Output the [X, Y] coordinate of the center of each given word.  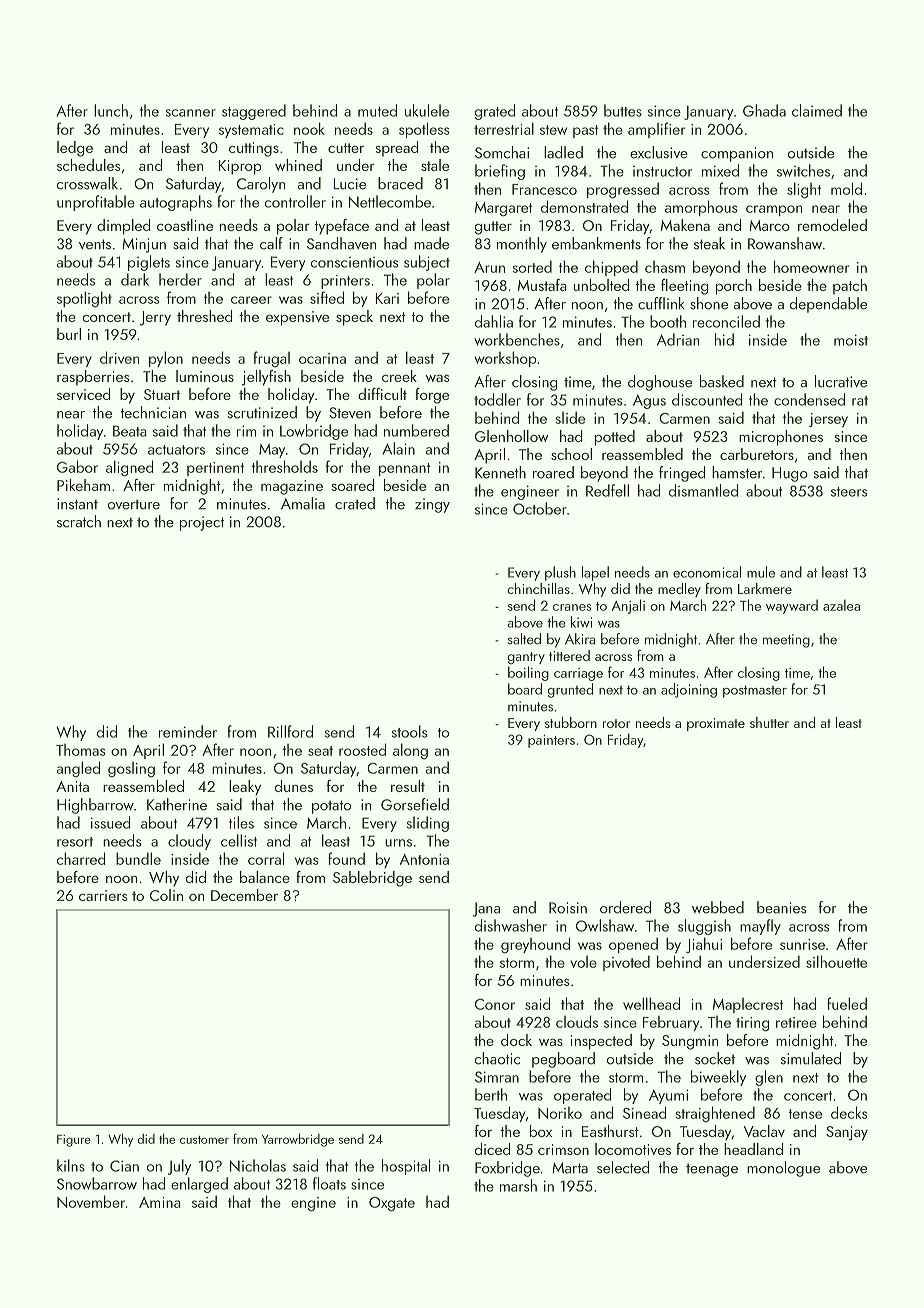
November [91, 1201]
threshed [205, 316]
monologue [783, 1169]
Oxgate [392, 1204]
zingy [432, 505]
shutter [769, 722]
